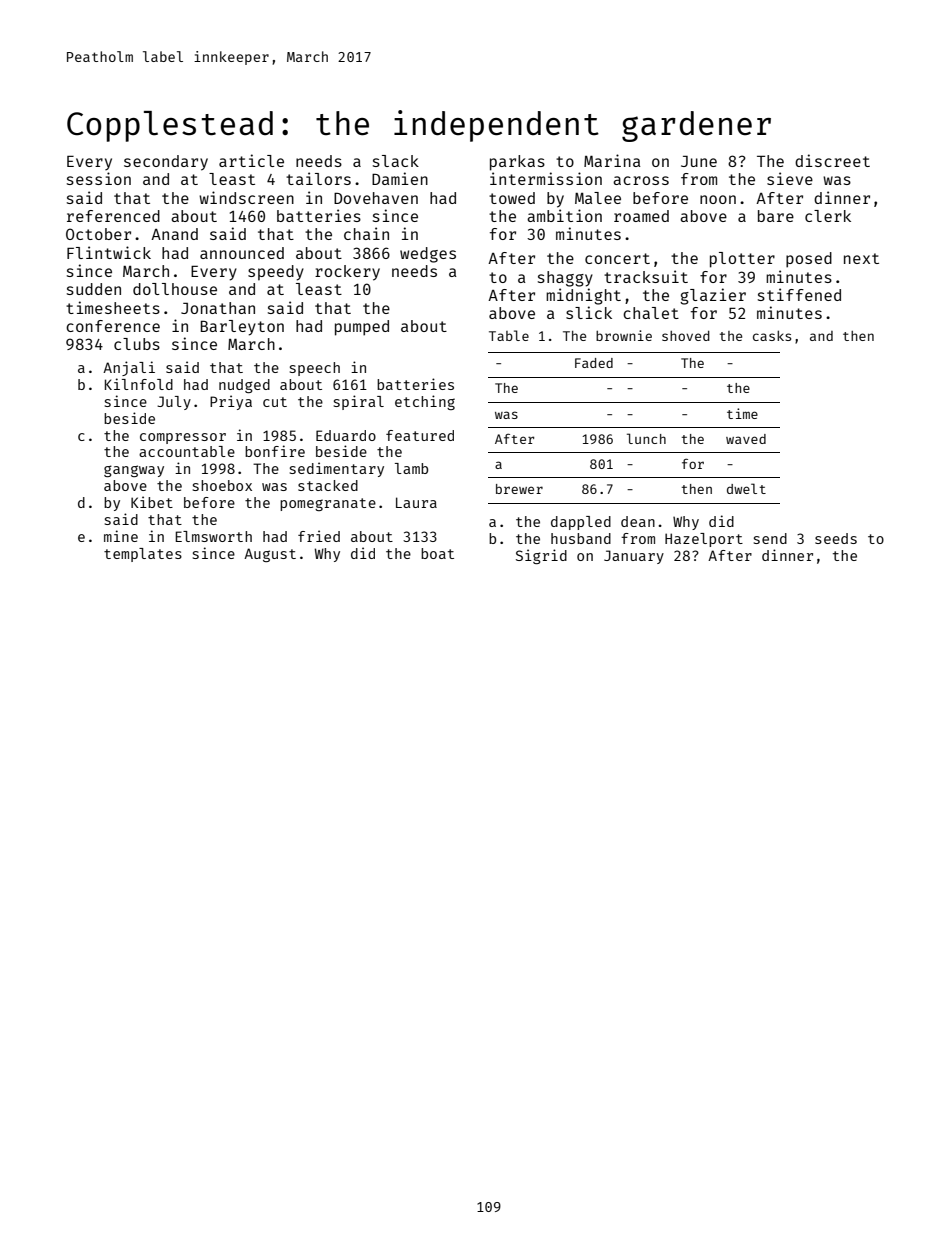  What do you see at coordinates (565, 279) in the screenshot?
I see `shaggy` at bounding box center [565, 279].
